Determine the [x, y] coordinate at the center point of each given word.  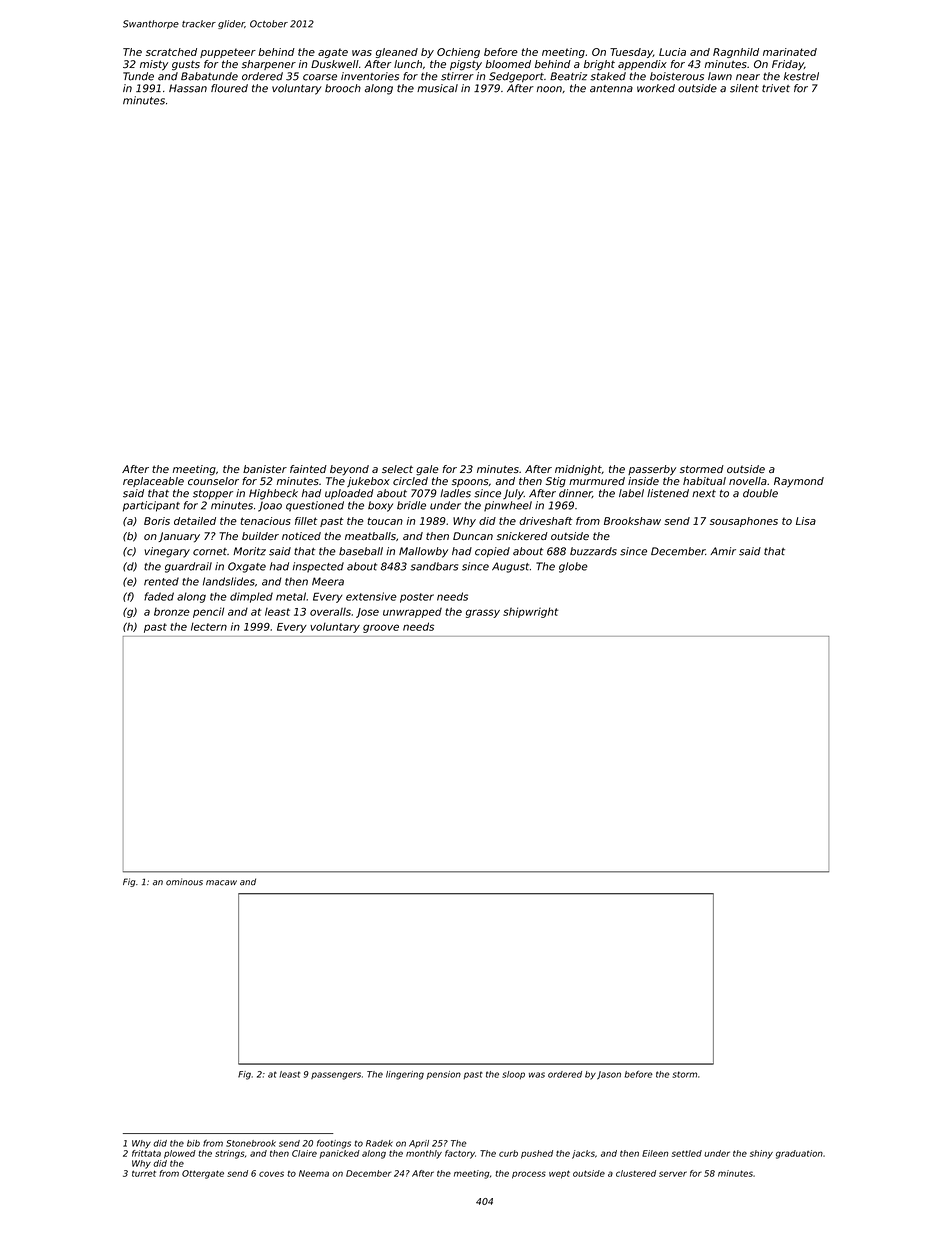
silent [744, 88]
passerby [652, 470]
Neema [314, 1173]
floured [229, 88]
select [397, 469]
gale [427, 470]
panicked [340, 1154]
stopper [213, 494]
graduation [799, 1154]
